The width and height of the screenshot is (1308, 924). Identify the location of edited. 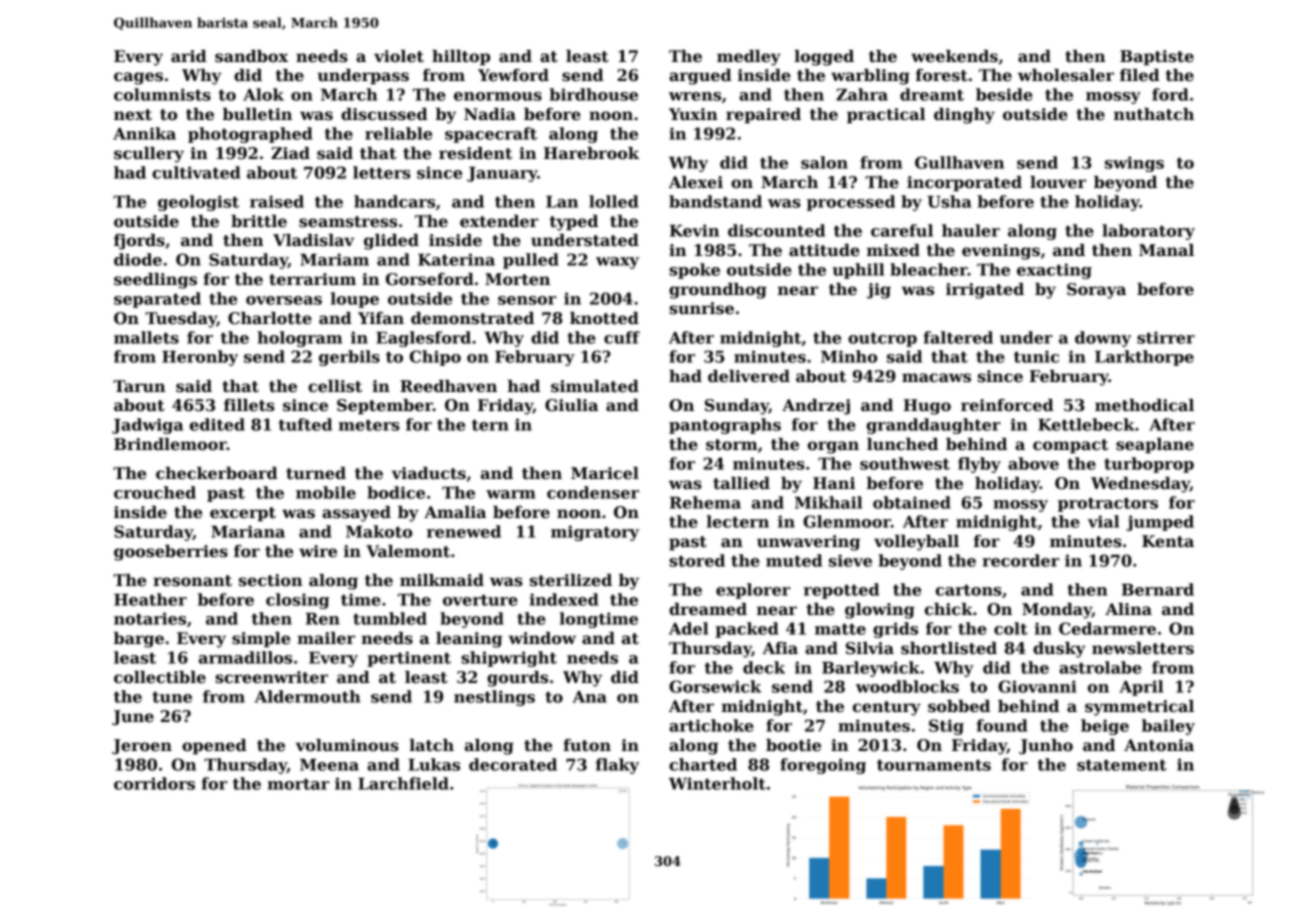
(217, 424).
